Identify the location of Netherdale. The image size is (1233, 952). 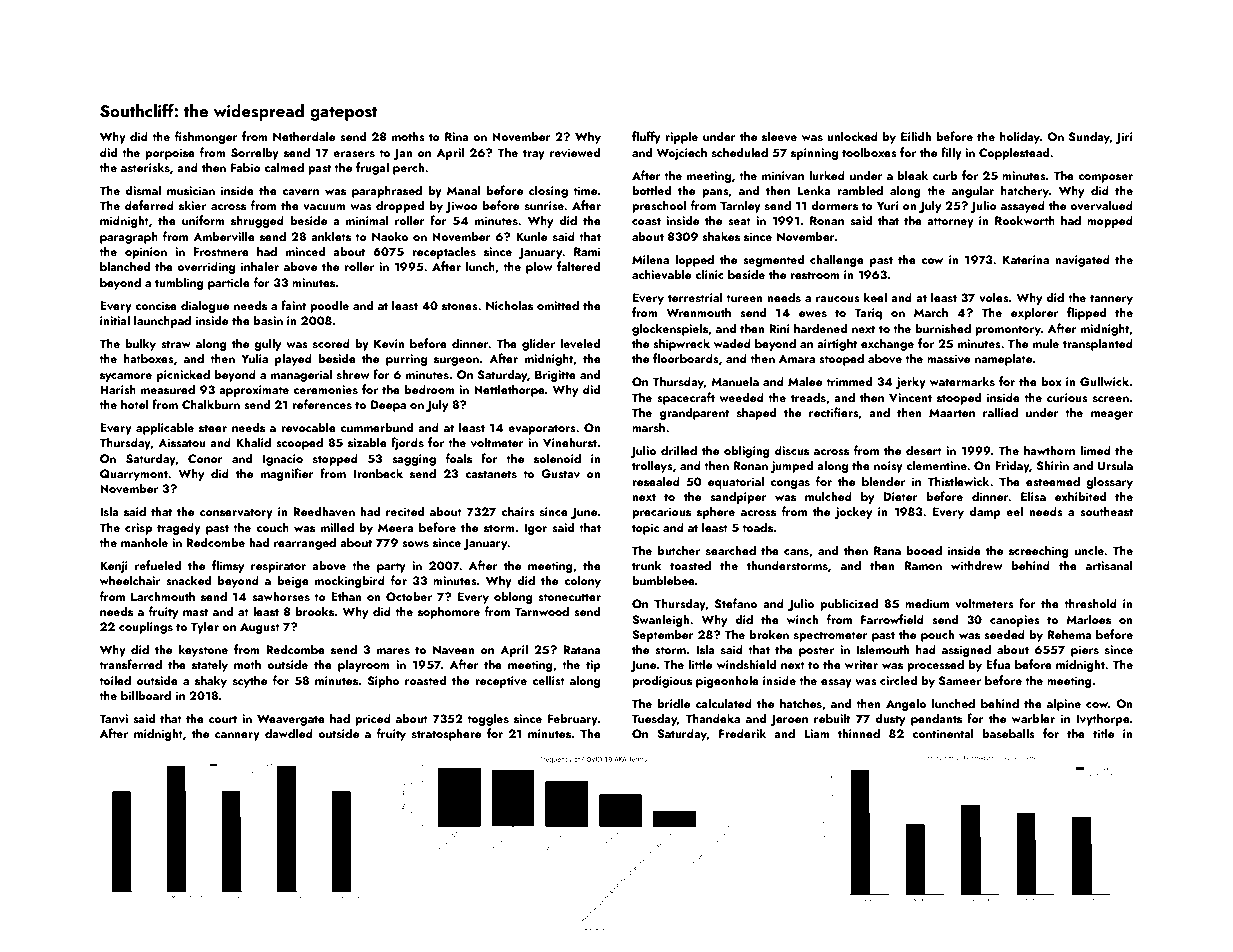
(304, 136).
